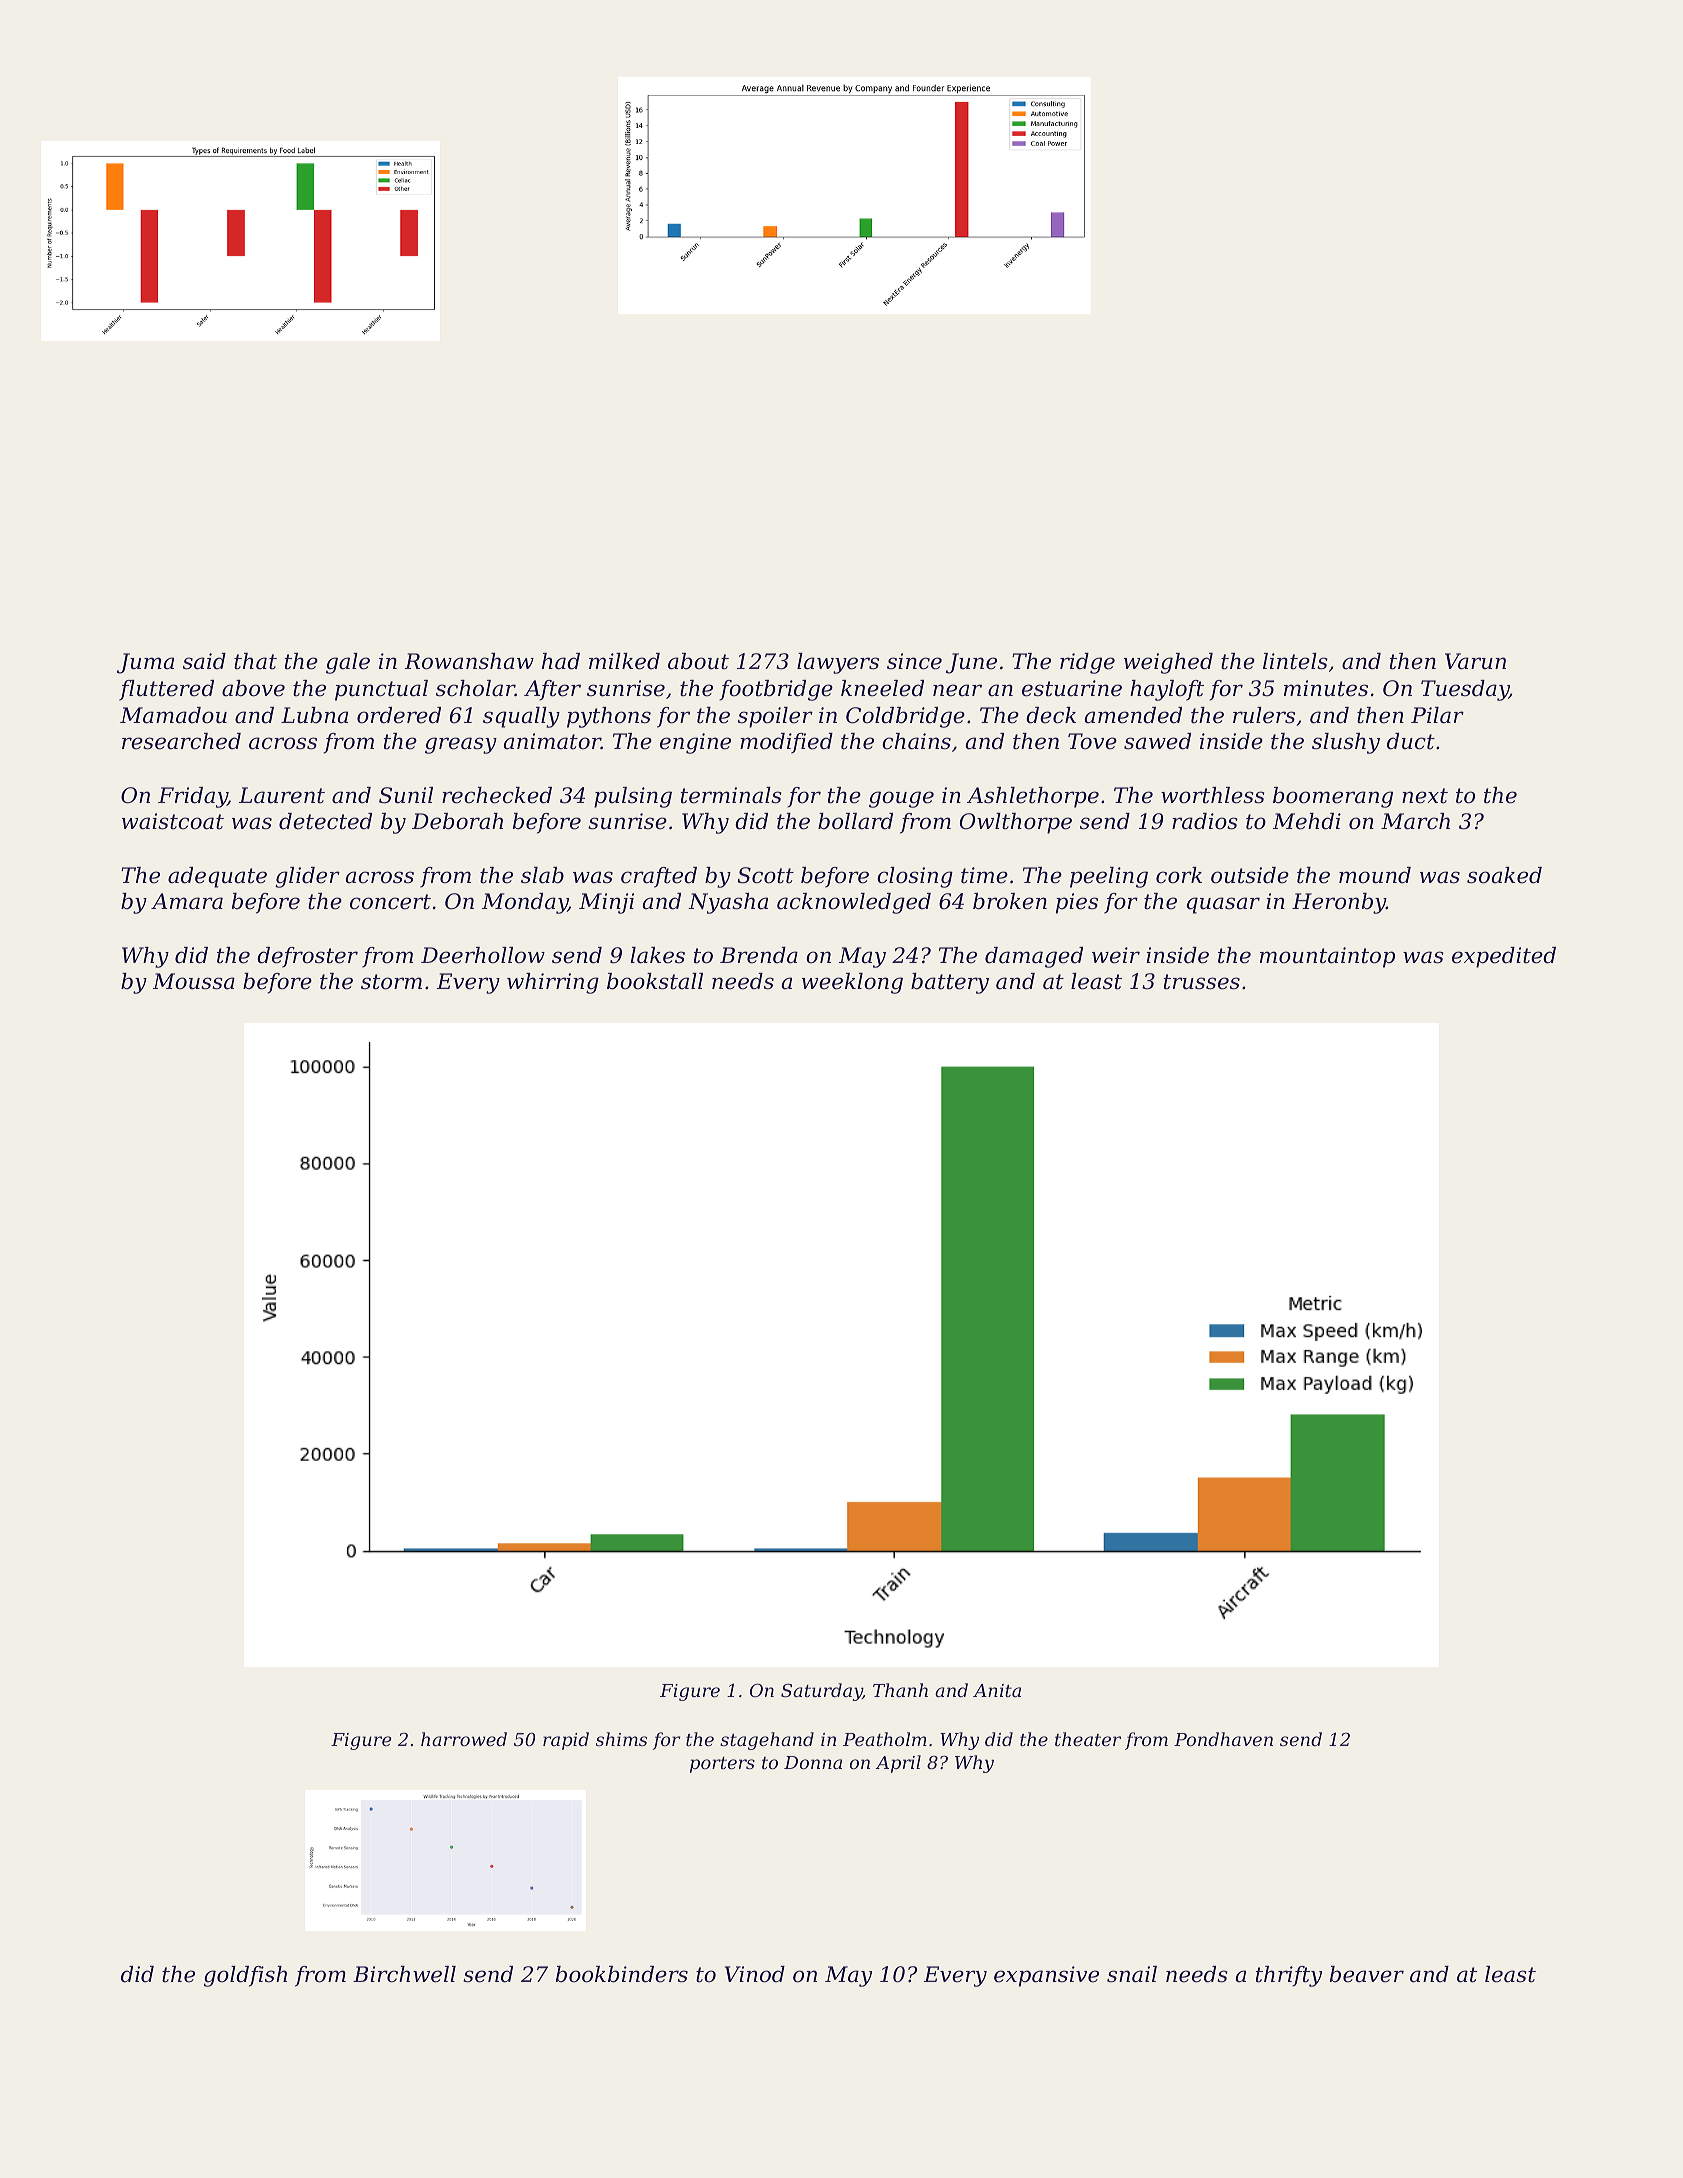 The width and height of the screenshot is (1683, 2178). Describe the element at coordinates (469, 661) in the screenshot. I see `Rowanshaw` at that location.
